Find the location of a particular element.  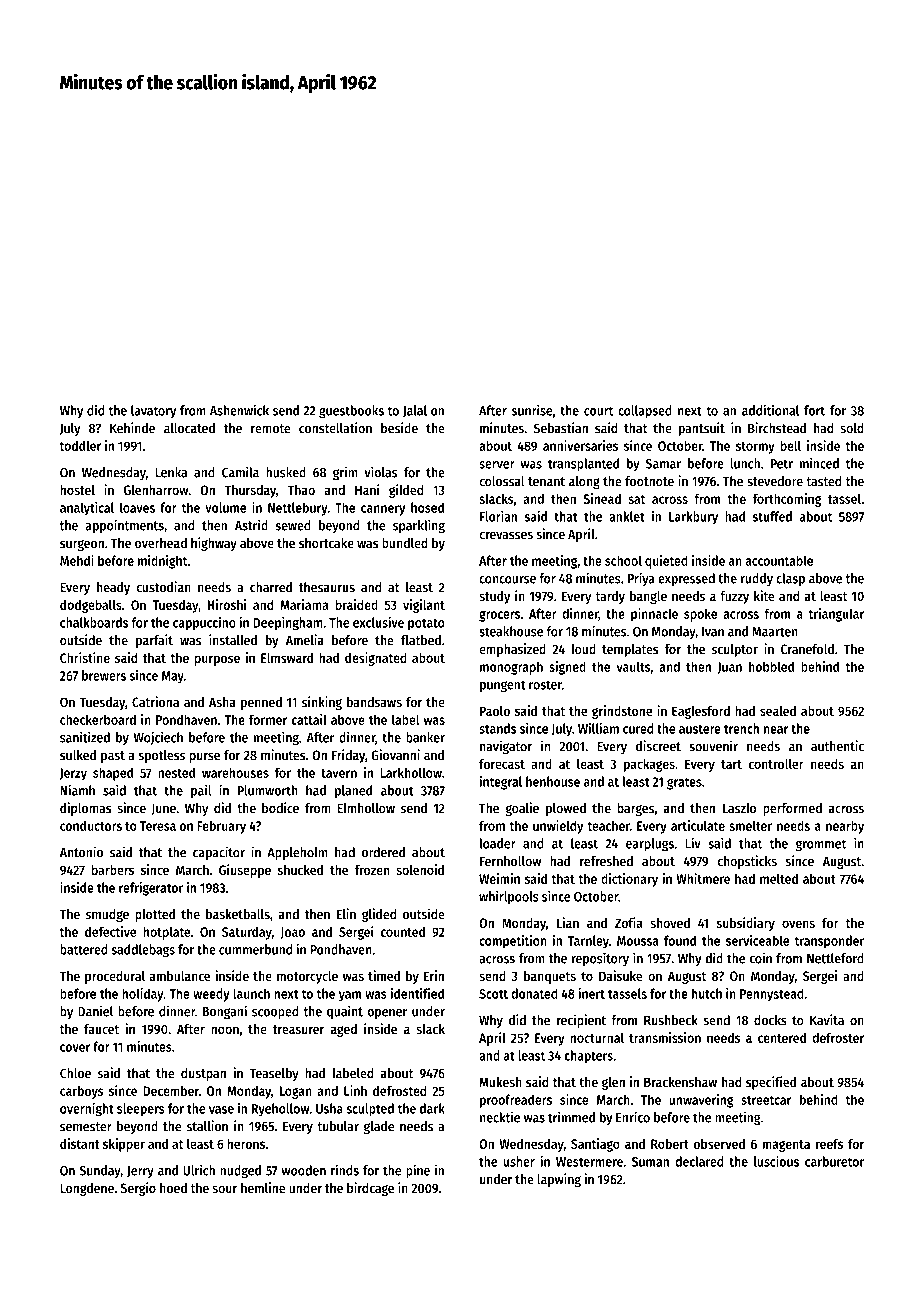

Cranefold is located at coordinates (807, 649).
